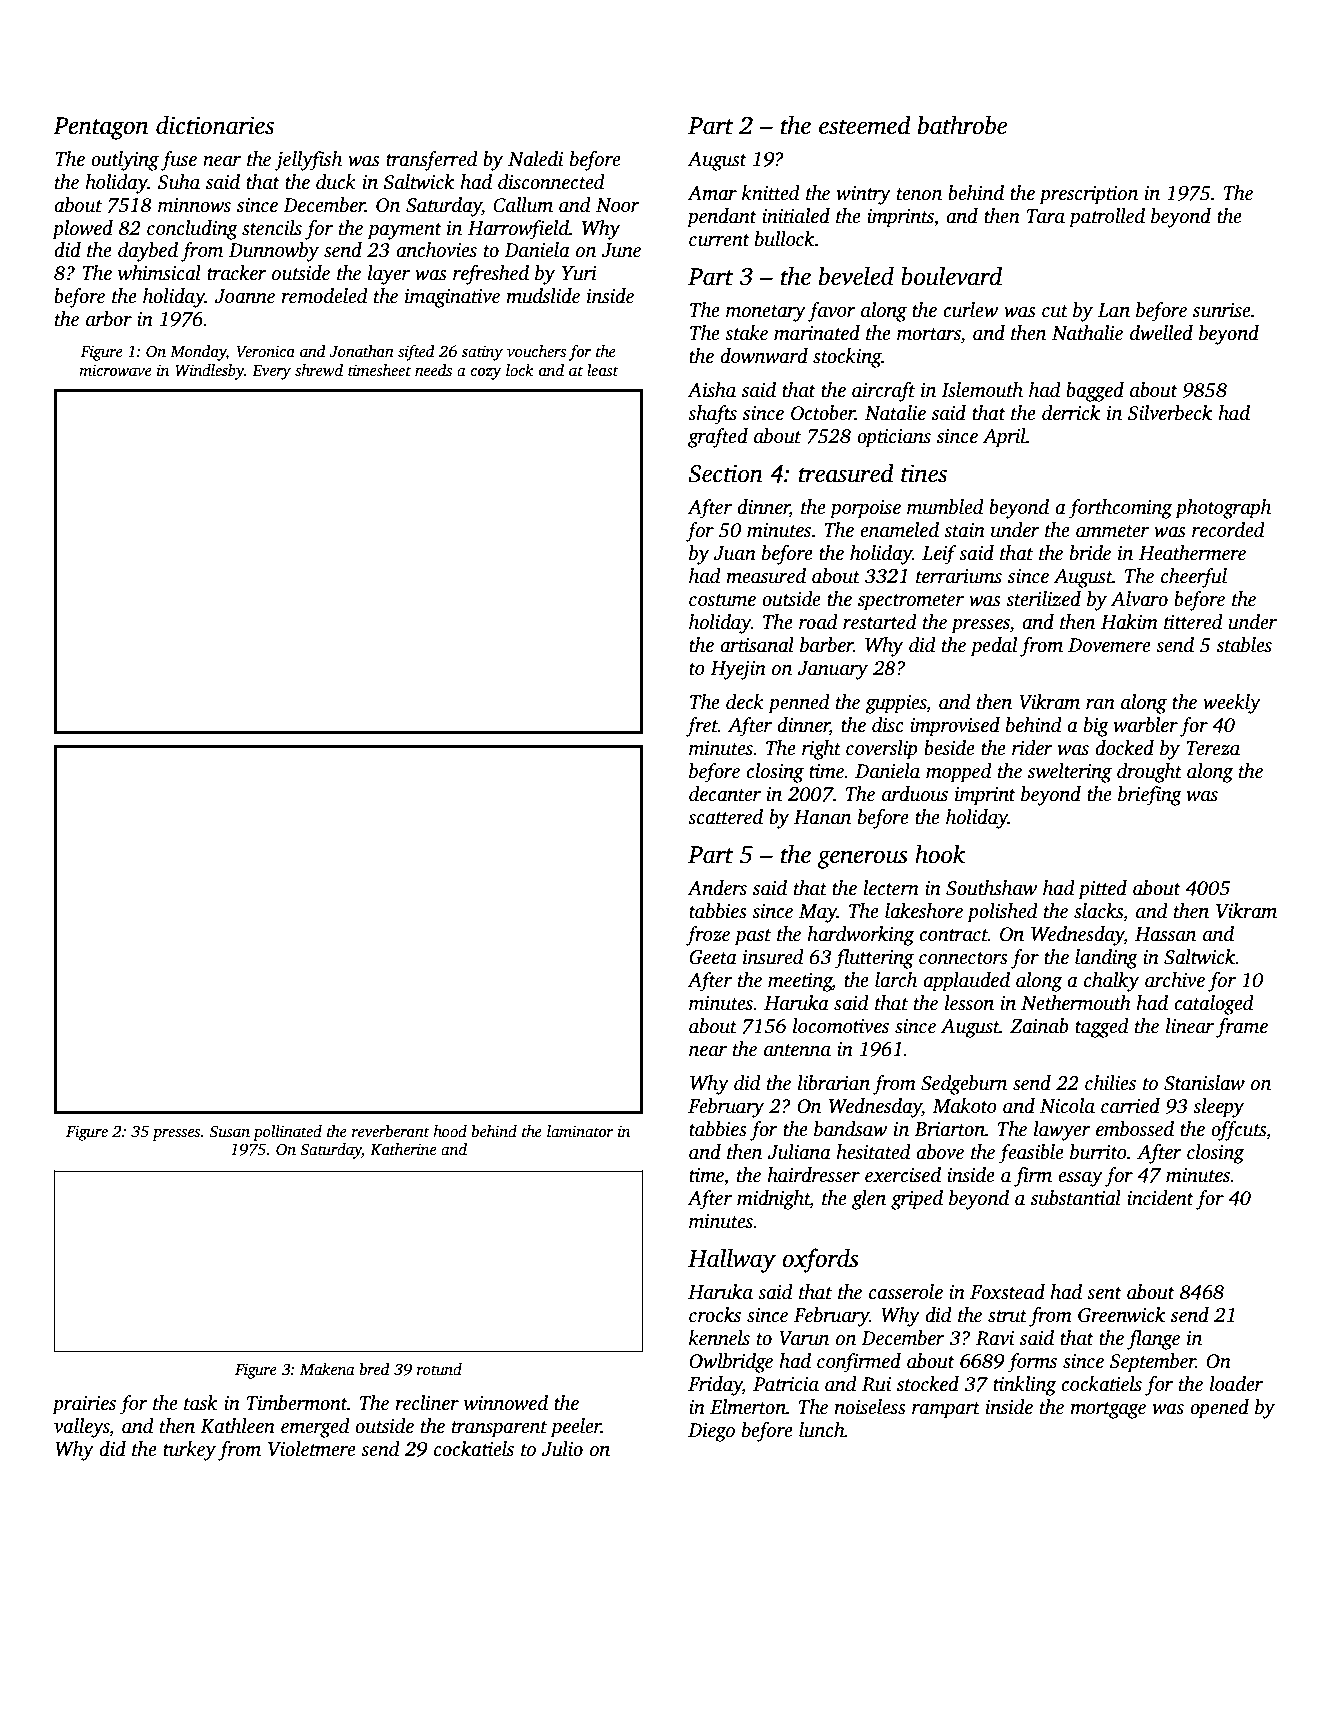 This document has height=1724, width=1332. What do you see at coordinates (115, 370) in the document?
I see `microwave` at bounding box center [115, 370].
